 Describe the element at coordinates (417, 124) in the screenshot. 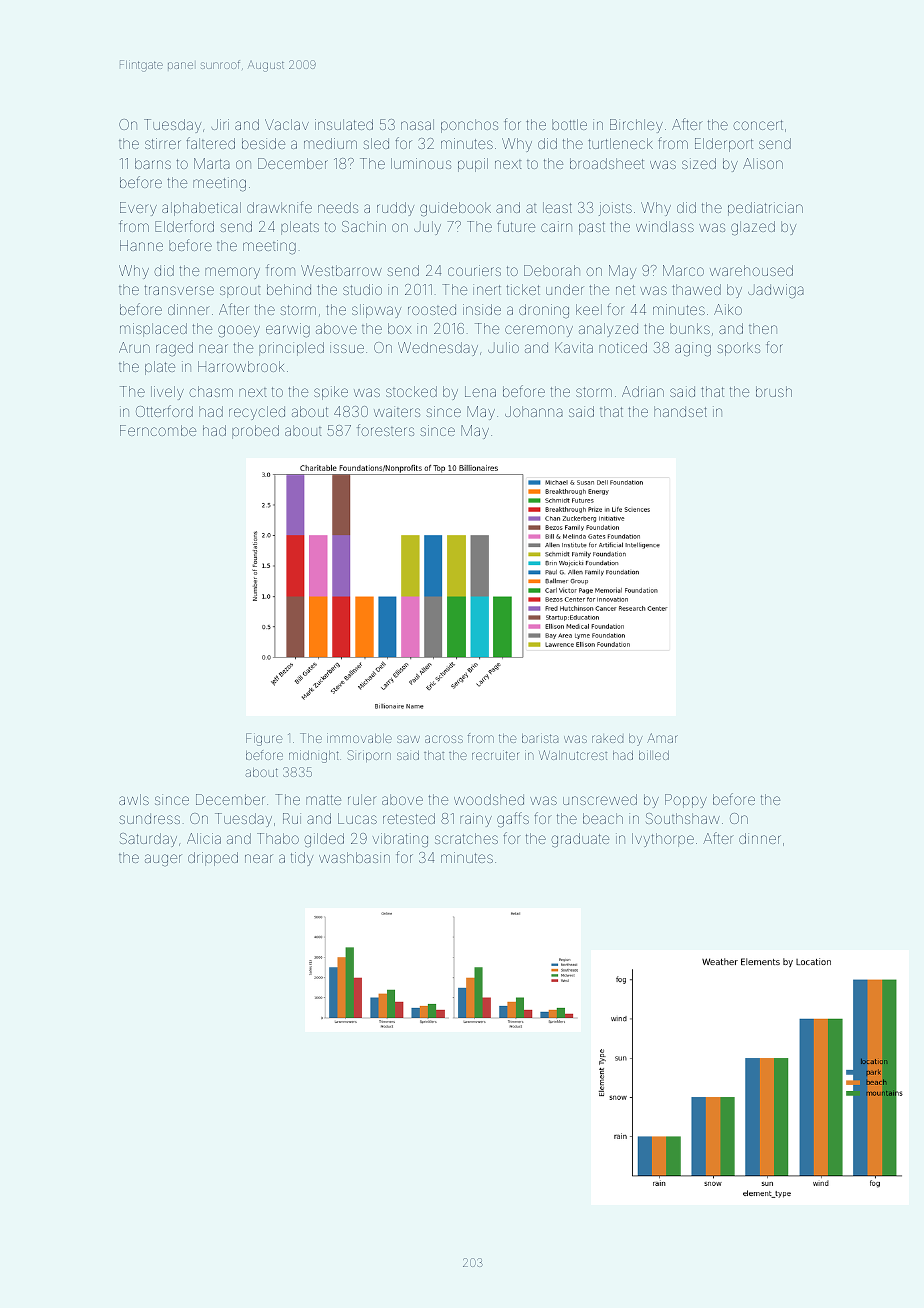

I see `nasal` at that location.
